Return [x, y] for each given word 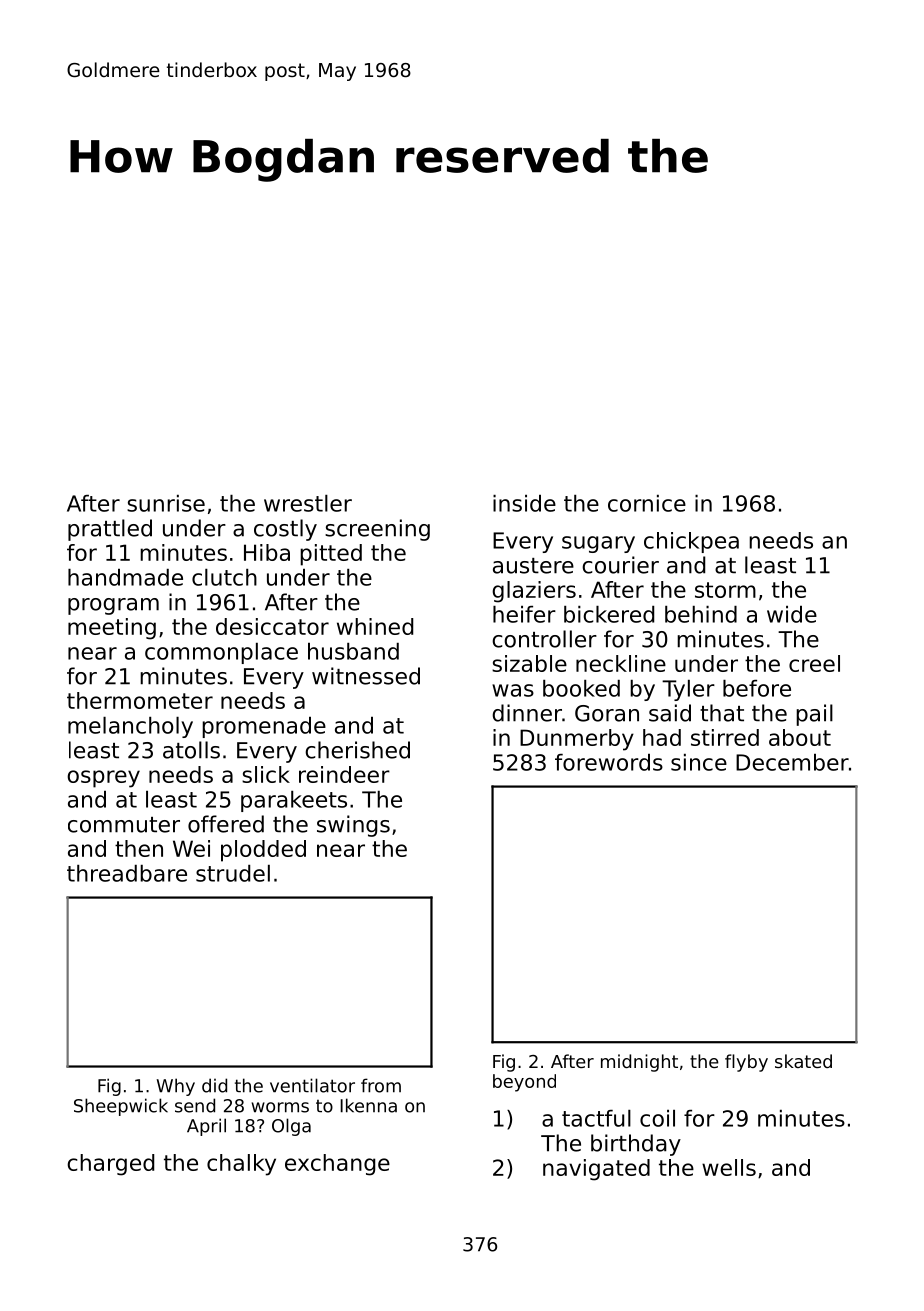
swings [353, 826]
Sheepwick [121, 1107]
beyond [524, 1083]
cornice [647, 503]
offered [226, 824]
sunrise [166, 503]
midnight [639, 1063]
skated [803, 1061]
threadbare [127, 873]
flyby [746, 1063]
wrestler [308, 503]
